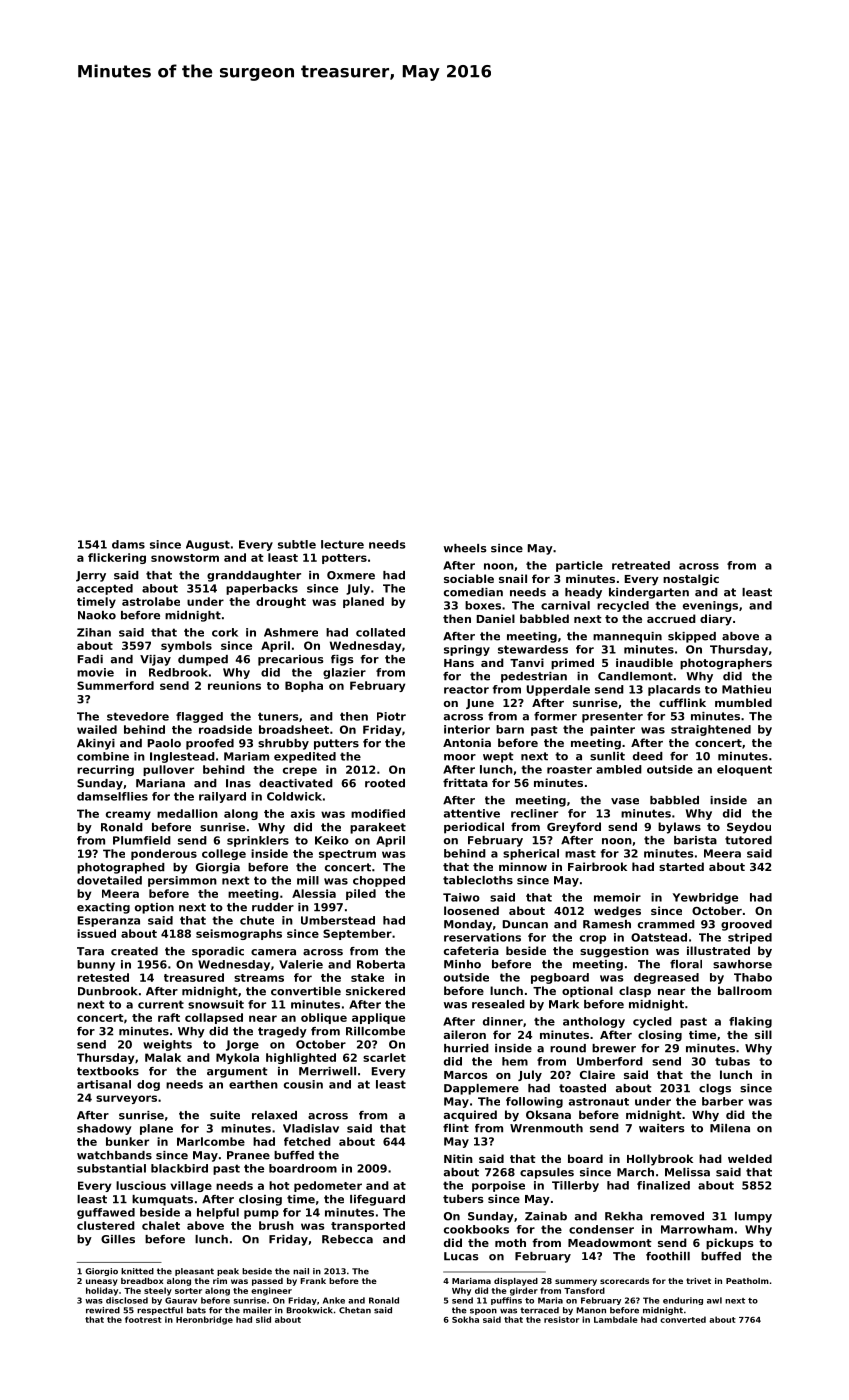 The height and width of the image is (1400, 849). Describe the element at coordinates (466, 1048) in the image. I see `hurried` at that location.
